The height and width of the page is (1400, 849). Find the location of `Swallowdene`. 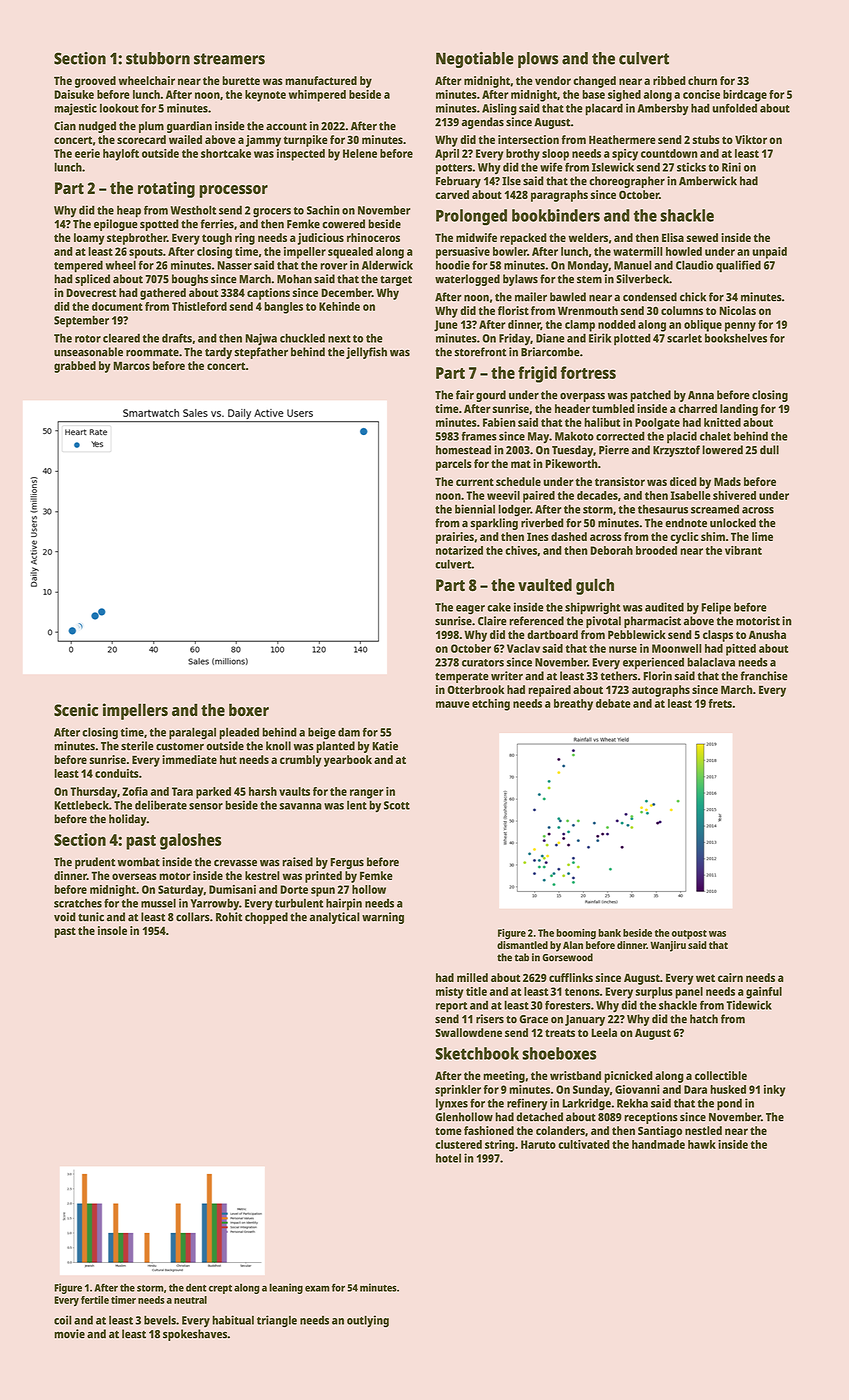

Swallowdene is located at coordinates (468, 1032).
